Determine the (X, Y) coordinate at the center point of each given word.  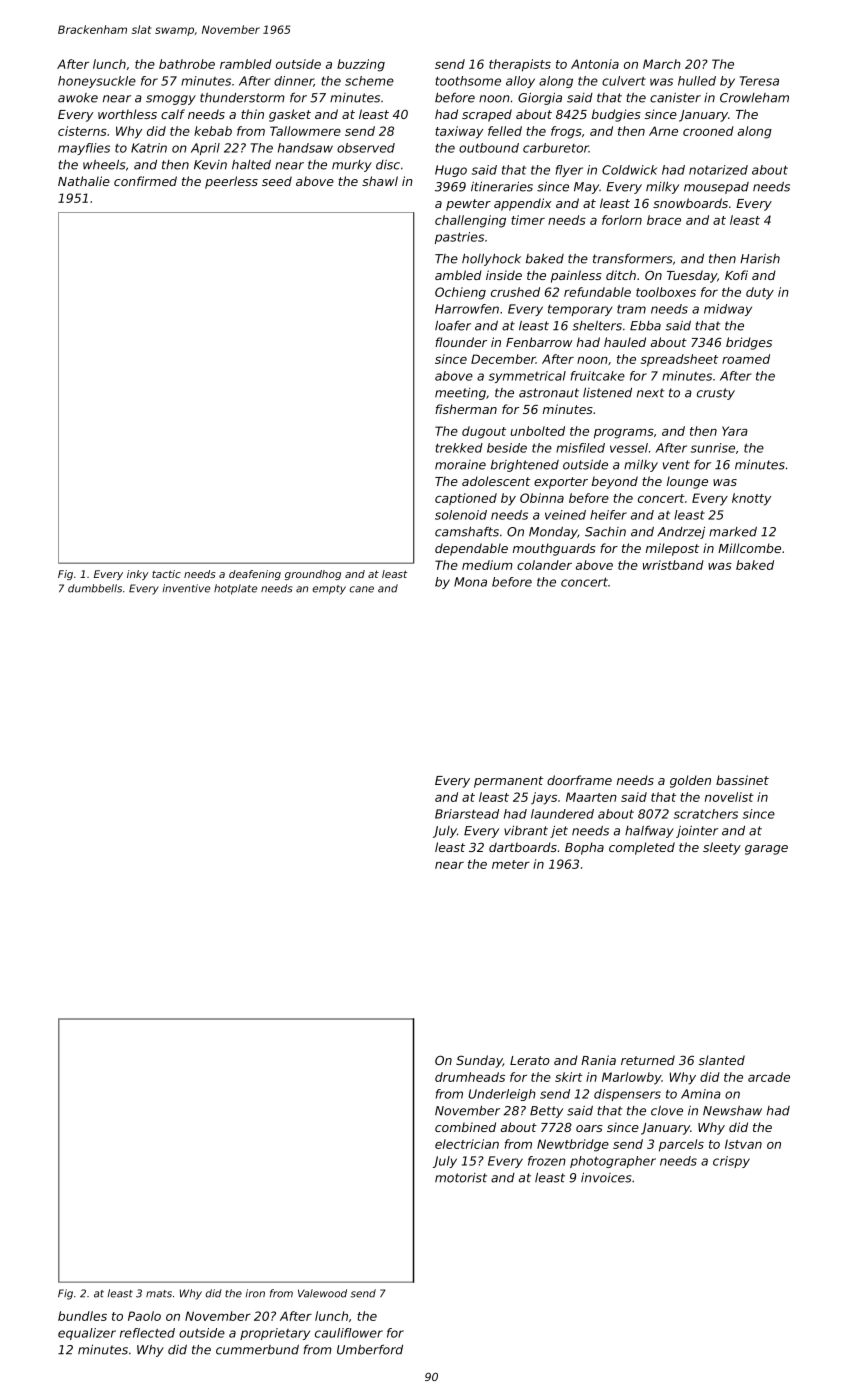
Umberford (370, 1350)
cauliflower (349, 1333)
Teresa (759, 81)
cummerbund (257, 1350)
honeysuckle (97, 82)
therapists (520, 65)
